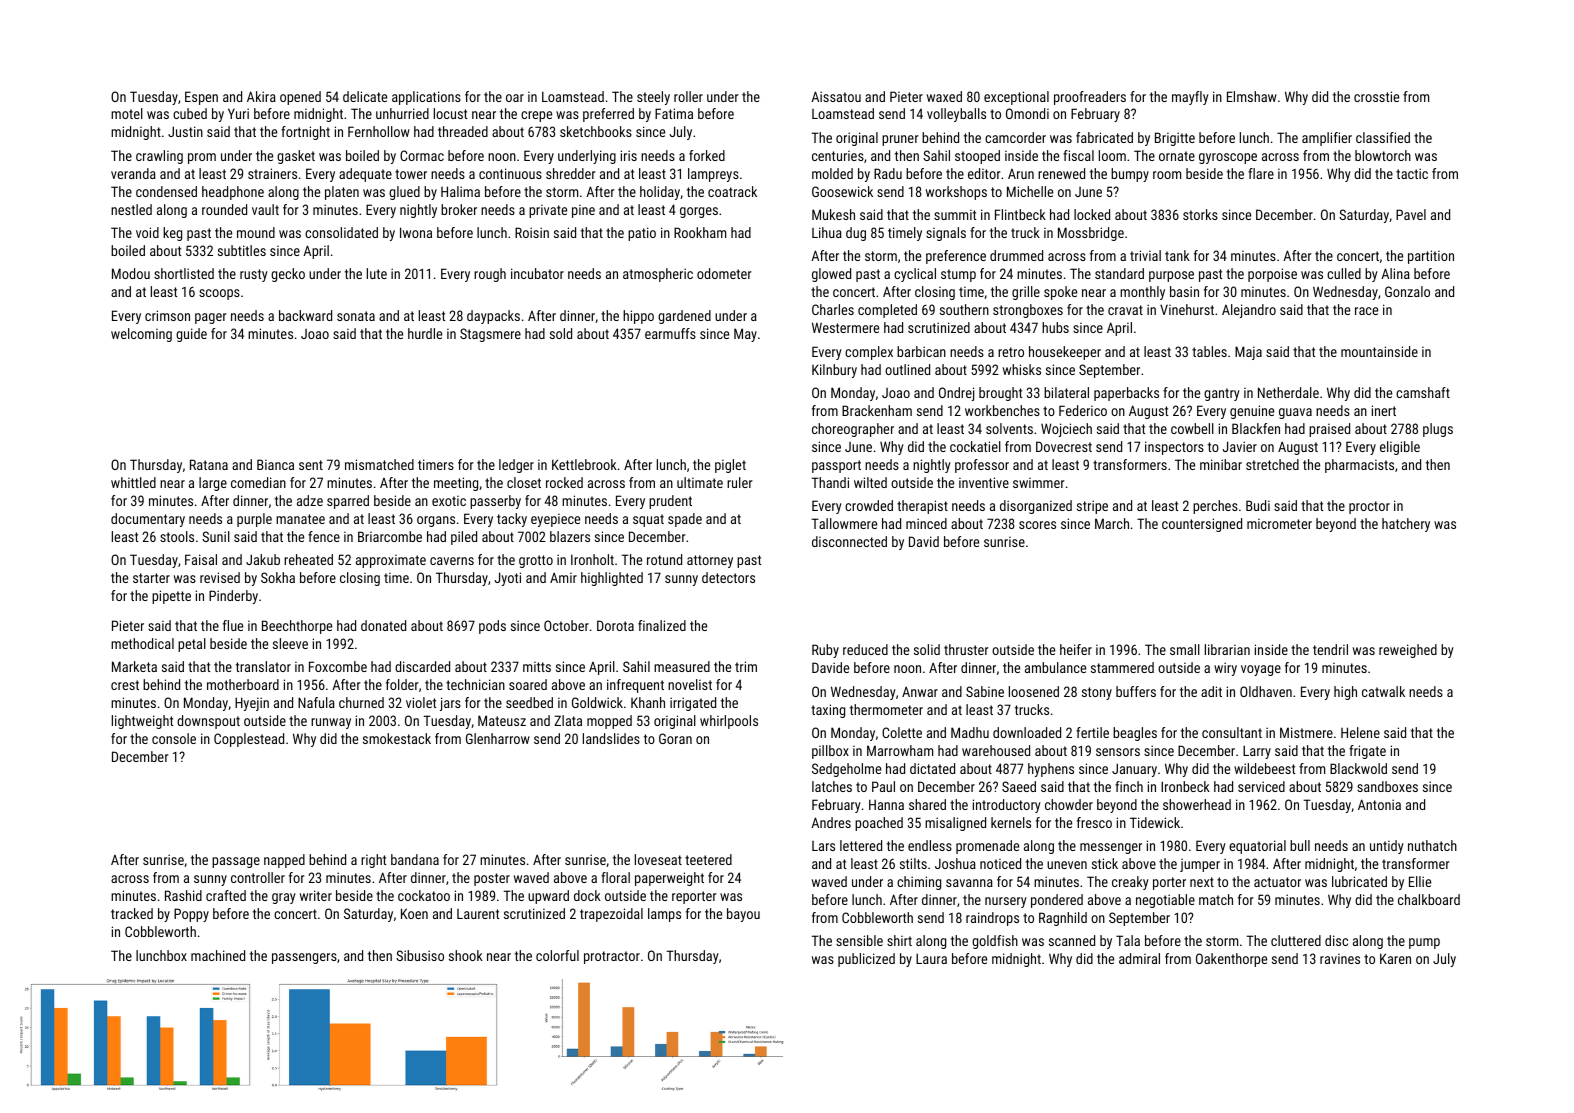 This page has height=1113, width=1574. I want to click on Justin, so click(185, 131).
